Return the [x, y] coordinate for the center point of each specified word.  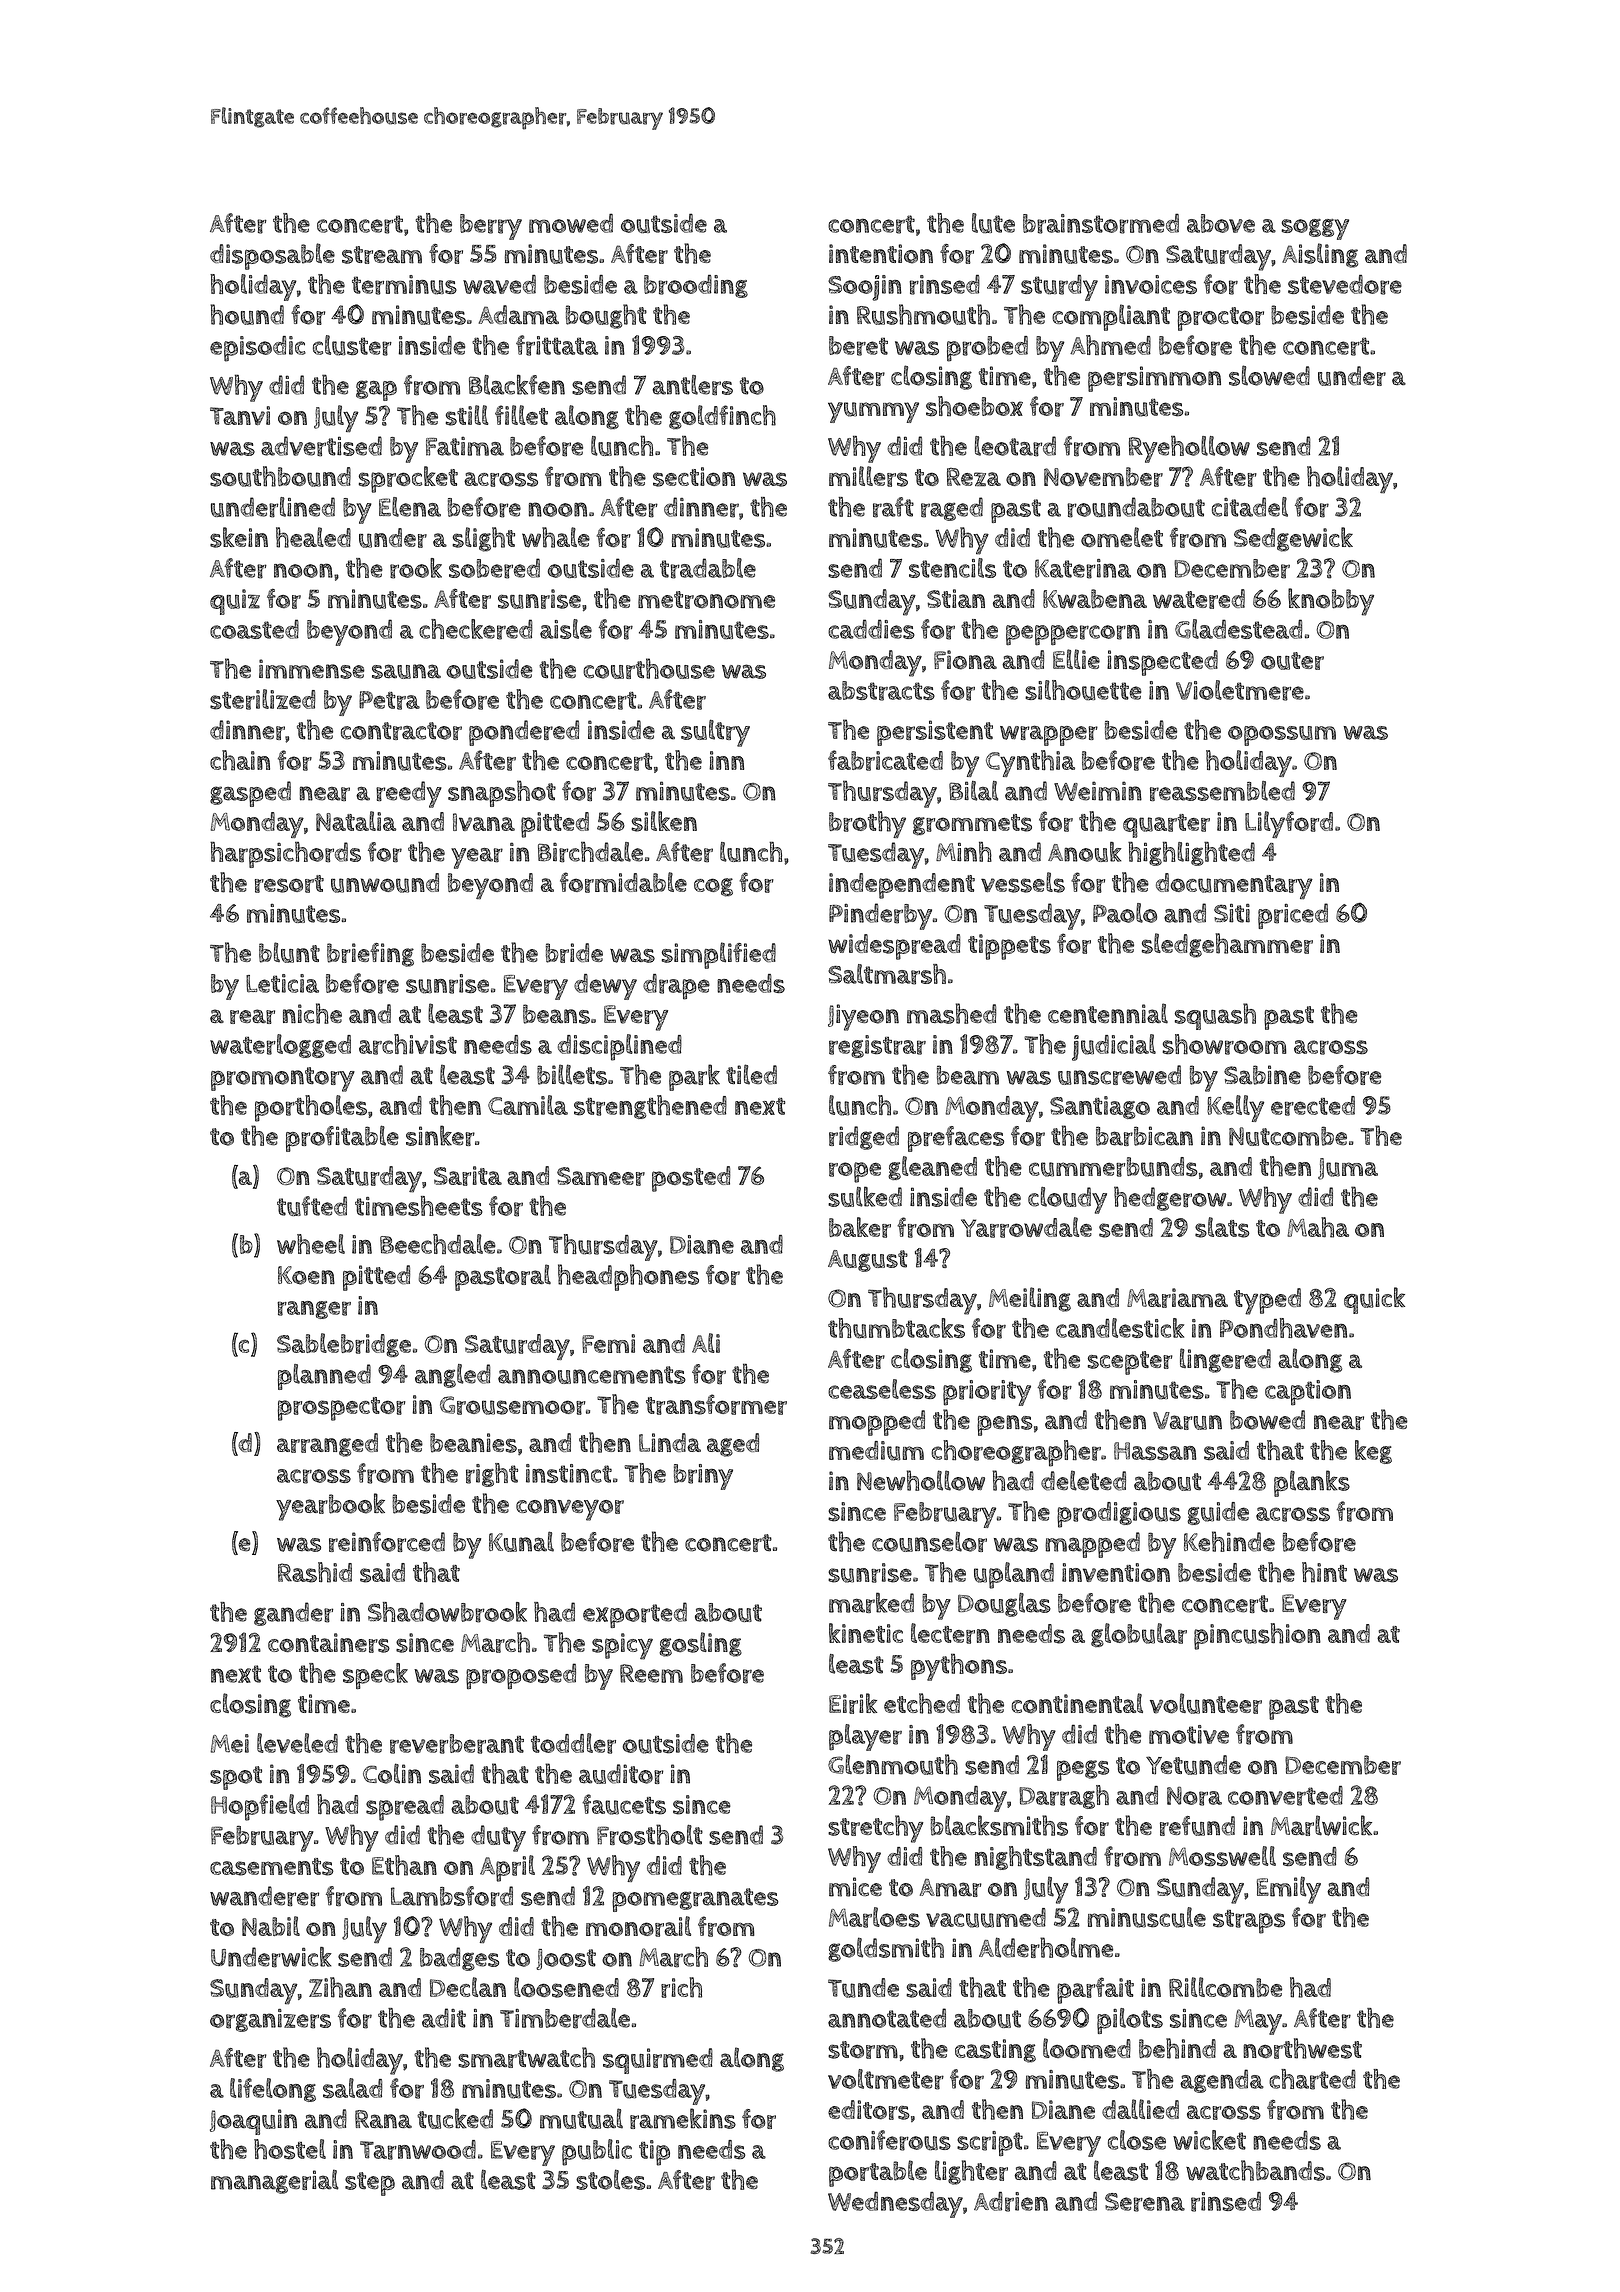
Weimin [1098, 791]
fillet [521, 415]
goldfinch [722, 417]
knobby [1331, 602]
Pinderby [880, 916]
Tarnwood [418, 2150]
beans [556, 1014]
